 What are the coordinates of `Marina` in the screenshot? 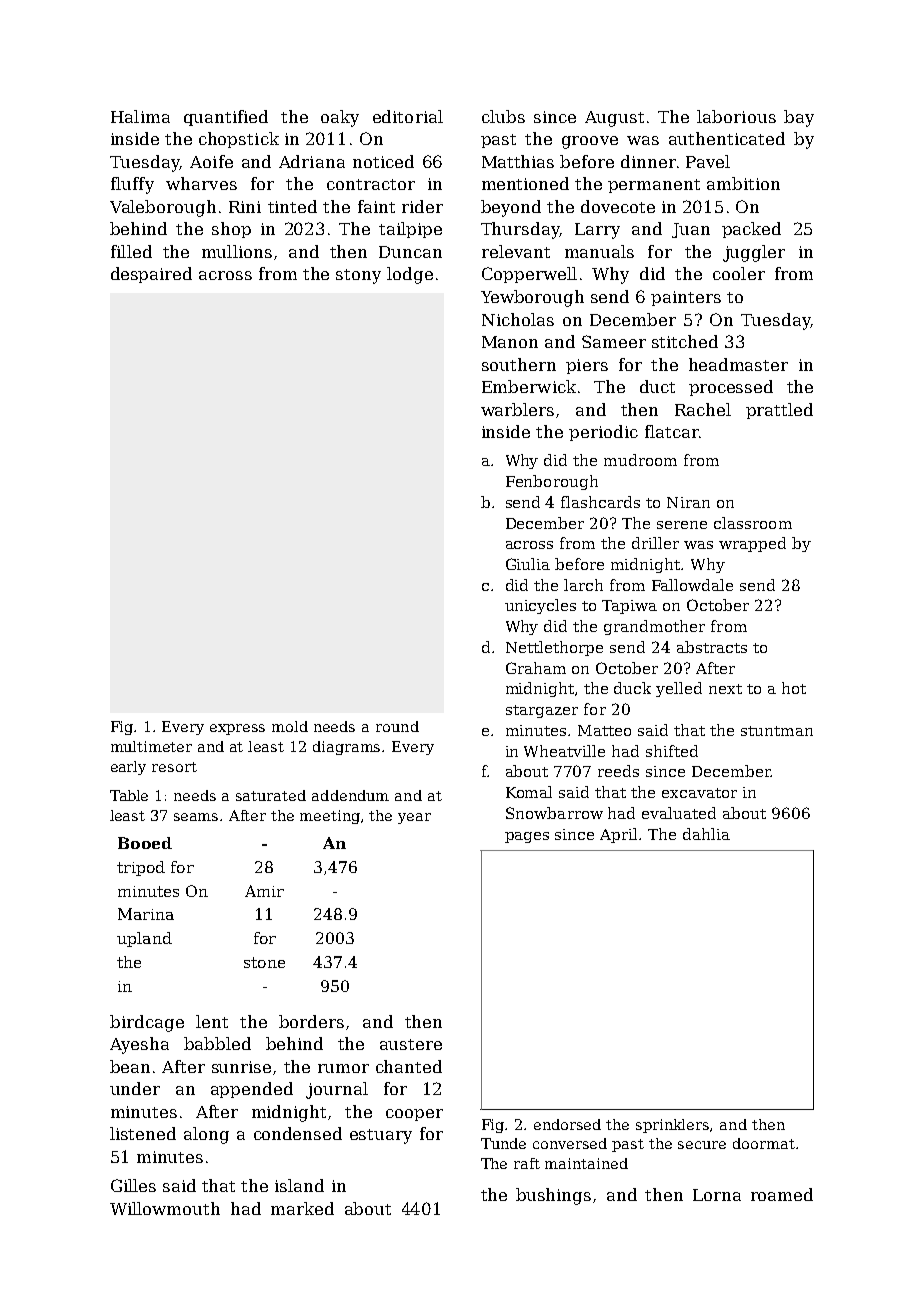 It's located at (146, 914).
